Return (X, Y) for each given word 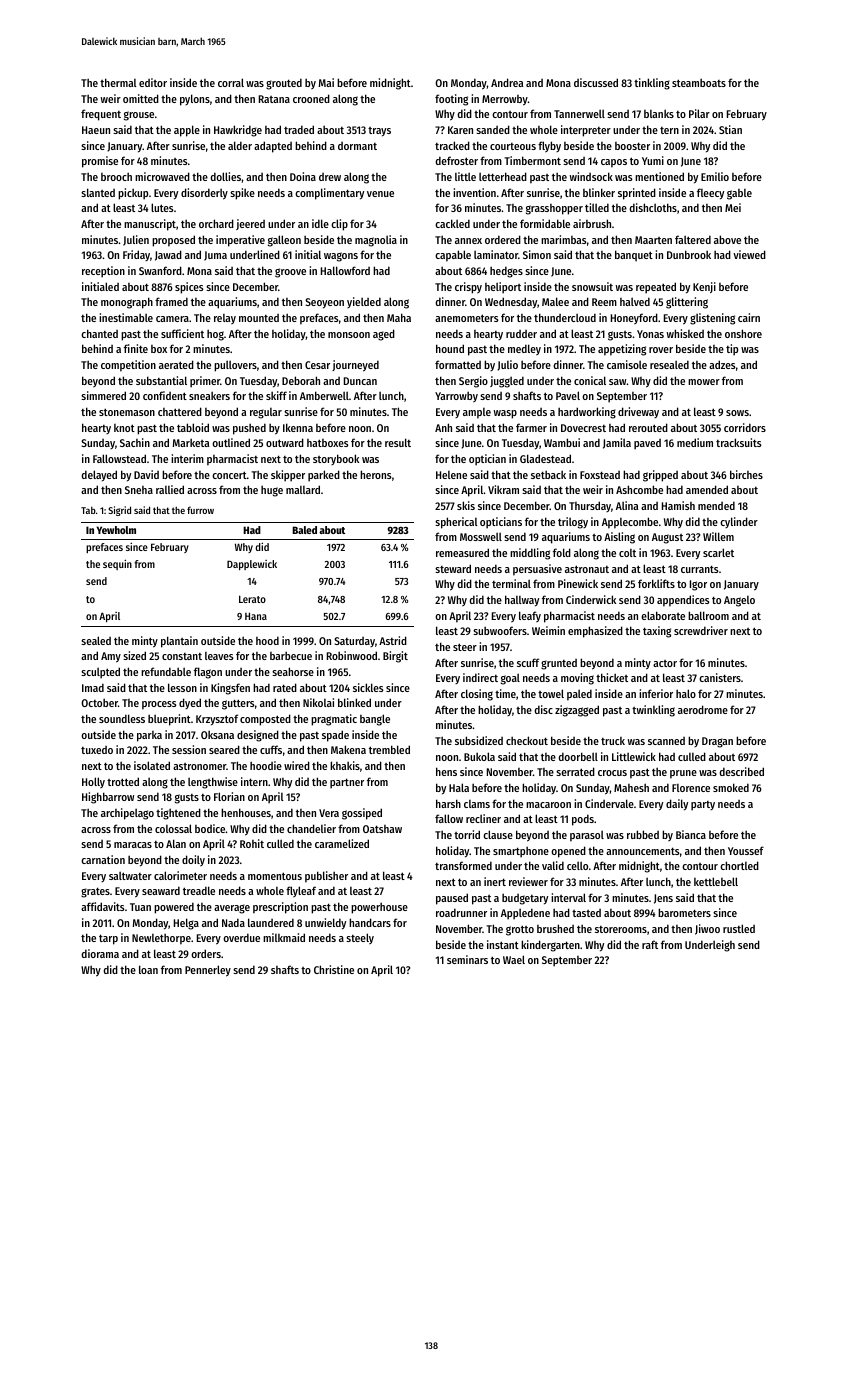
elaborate (663, 615)
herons (376, 474)
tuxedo (97, 750)
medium (695, 442)
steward (453, 568)
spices (189, 288)
